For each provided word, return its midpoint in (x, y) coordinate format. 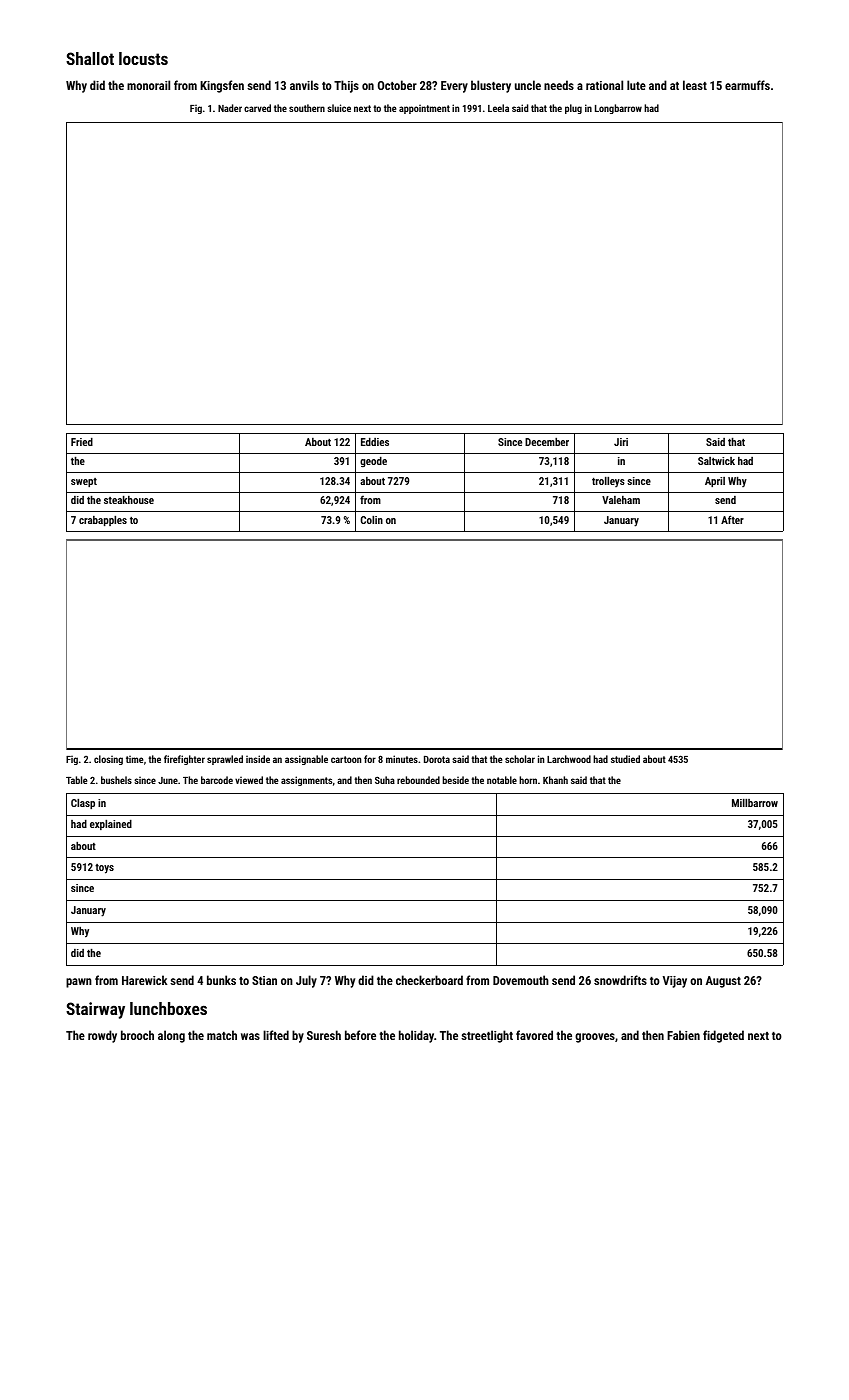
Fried (82, 441)
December (547, 441)
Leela (498, 108)
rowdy (102, 1036)
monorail (148, 85)
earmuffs (747, 85)
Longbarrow (618, 109)
